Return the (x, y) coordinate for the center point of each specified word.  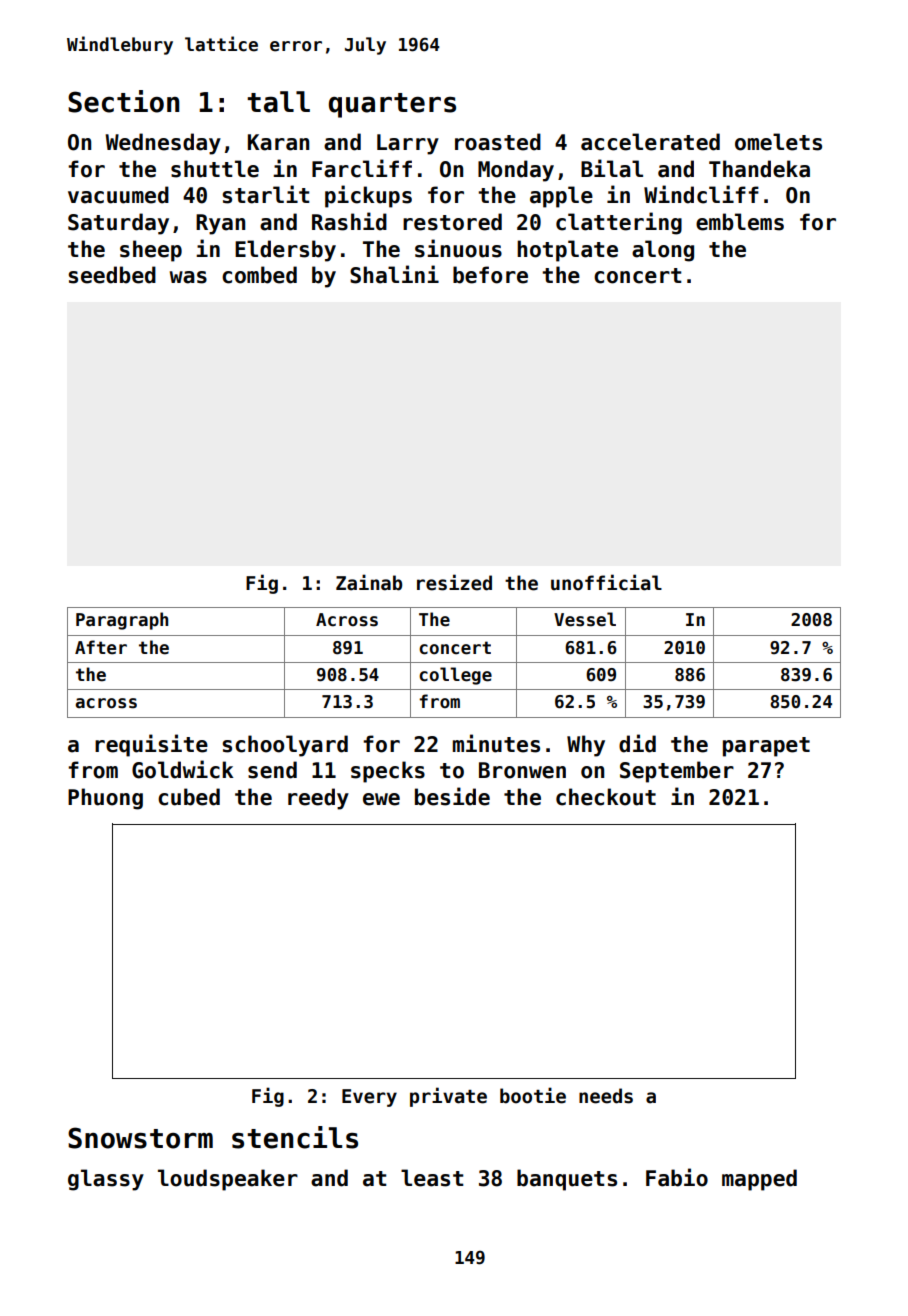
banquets (567, 1180)
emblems (740, 222)
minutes (496, 743)
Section (123, 101)
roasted (498, 142)
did (637, 743)
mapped (759, 1180)
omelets (778, 142)
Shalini (394, 274)
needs (606, 1096)
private (448, 1097)
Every (369, 1098)
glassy (106, 1180)
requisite (151, 745)
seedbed (112, 275)
